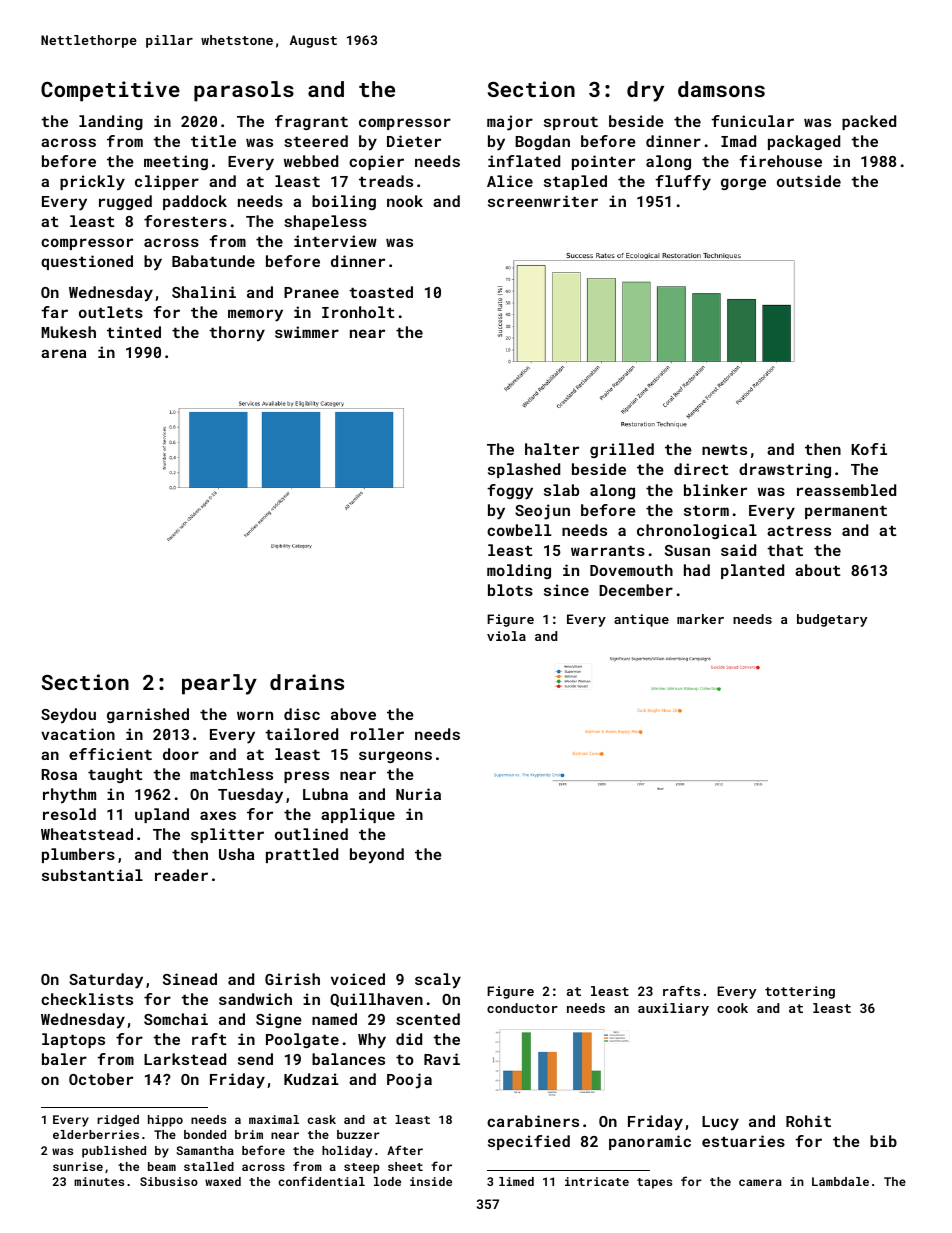 The height and width of the document is (1233, 952). Describe the element at coordinates (869, 122) in the document. I see `packed` at that location.
